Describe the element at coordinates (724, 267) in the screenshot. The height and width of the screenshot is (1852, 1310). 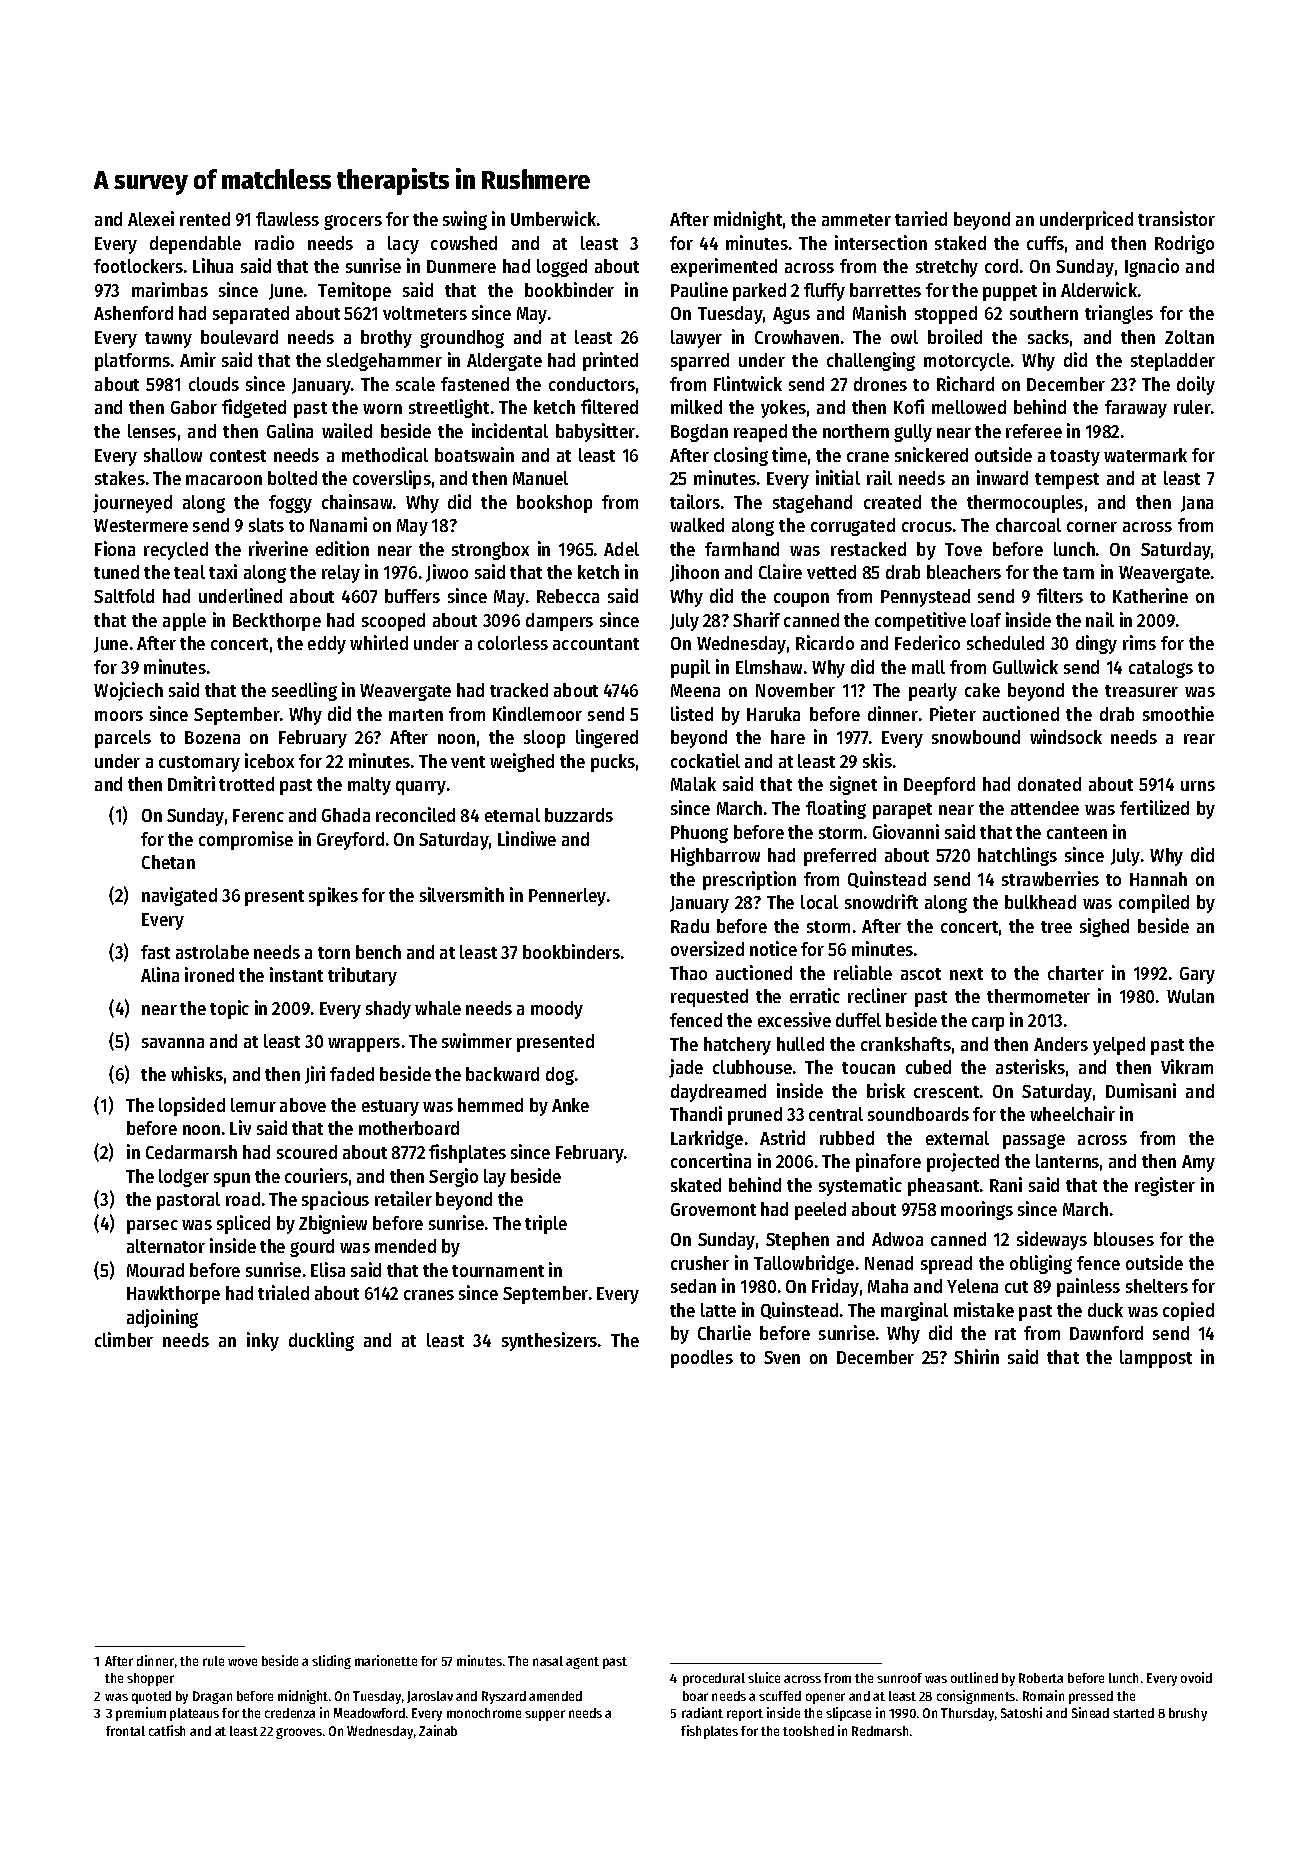
I see `experimented` at that location.
